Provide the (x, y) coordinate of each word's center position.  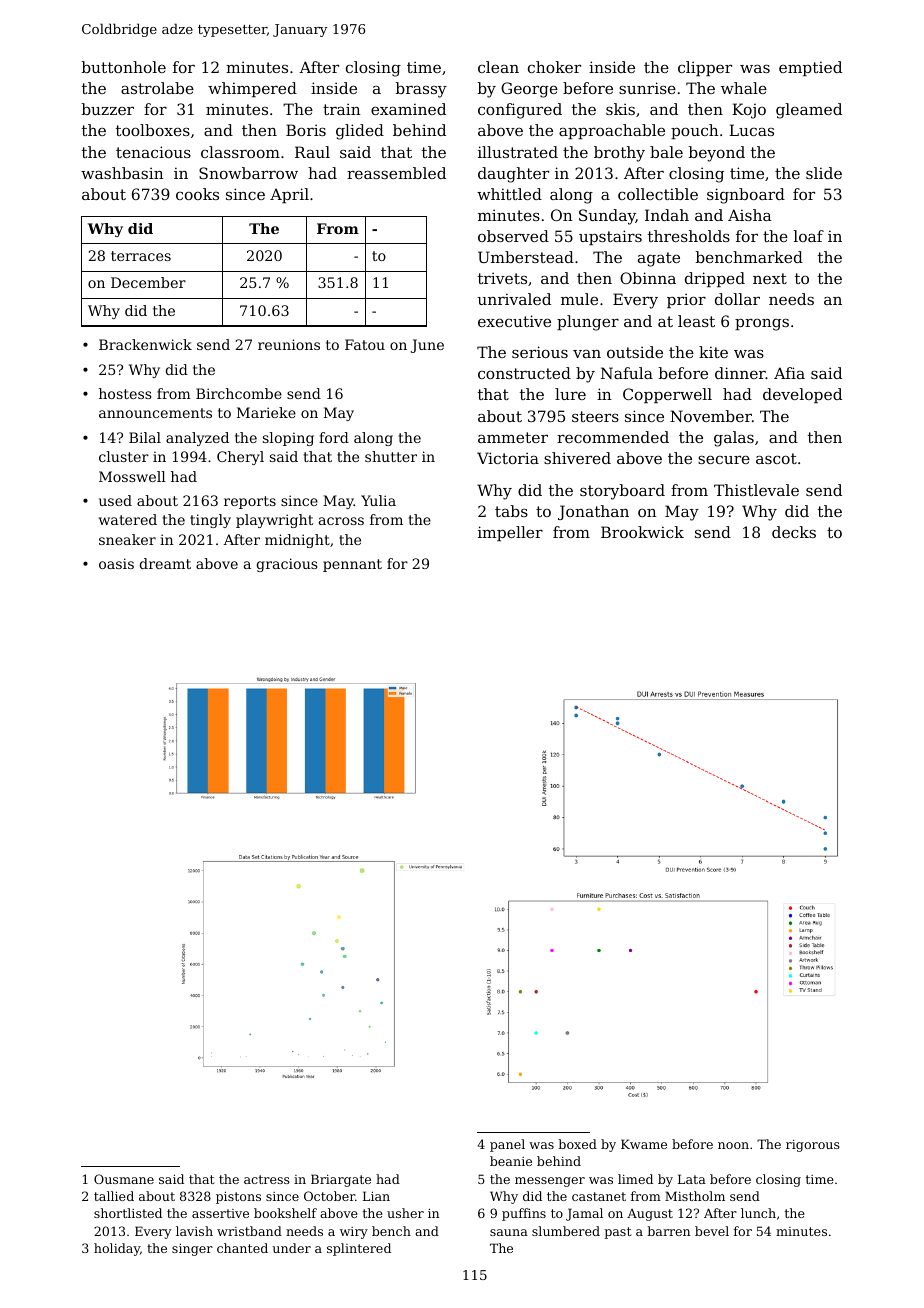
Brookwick (642, 532)
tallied (114, 1196)
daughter (513, 175)
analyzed (197, 439)
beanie (511, 1161)
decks (794, 532)
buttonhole (124, 67)
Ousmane (124, 1179)
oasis (116, 563)
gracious (287, 565)
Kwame (644, 1144)
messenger (550, 1182)
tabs (511, 511)
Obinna (648, 278)
